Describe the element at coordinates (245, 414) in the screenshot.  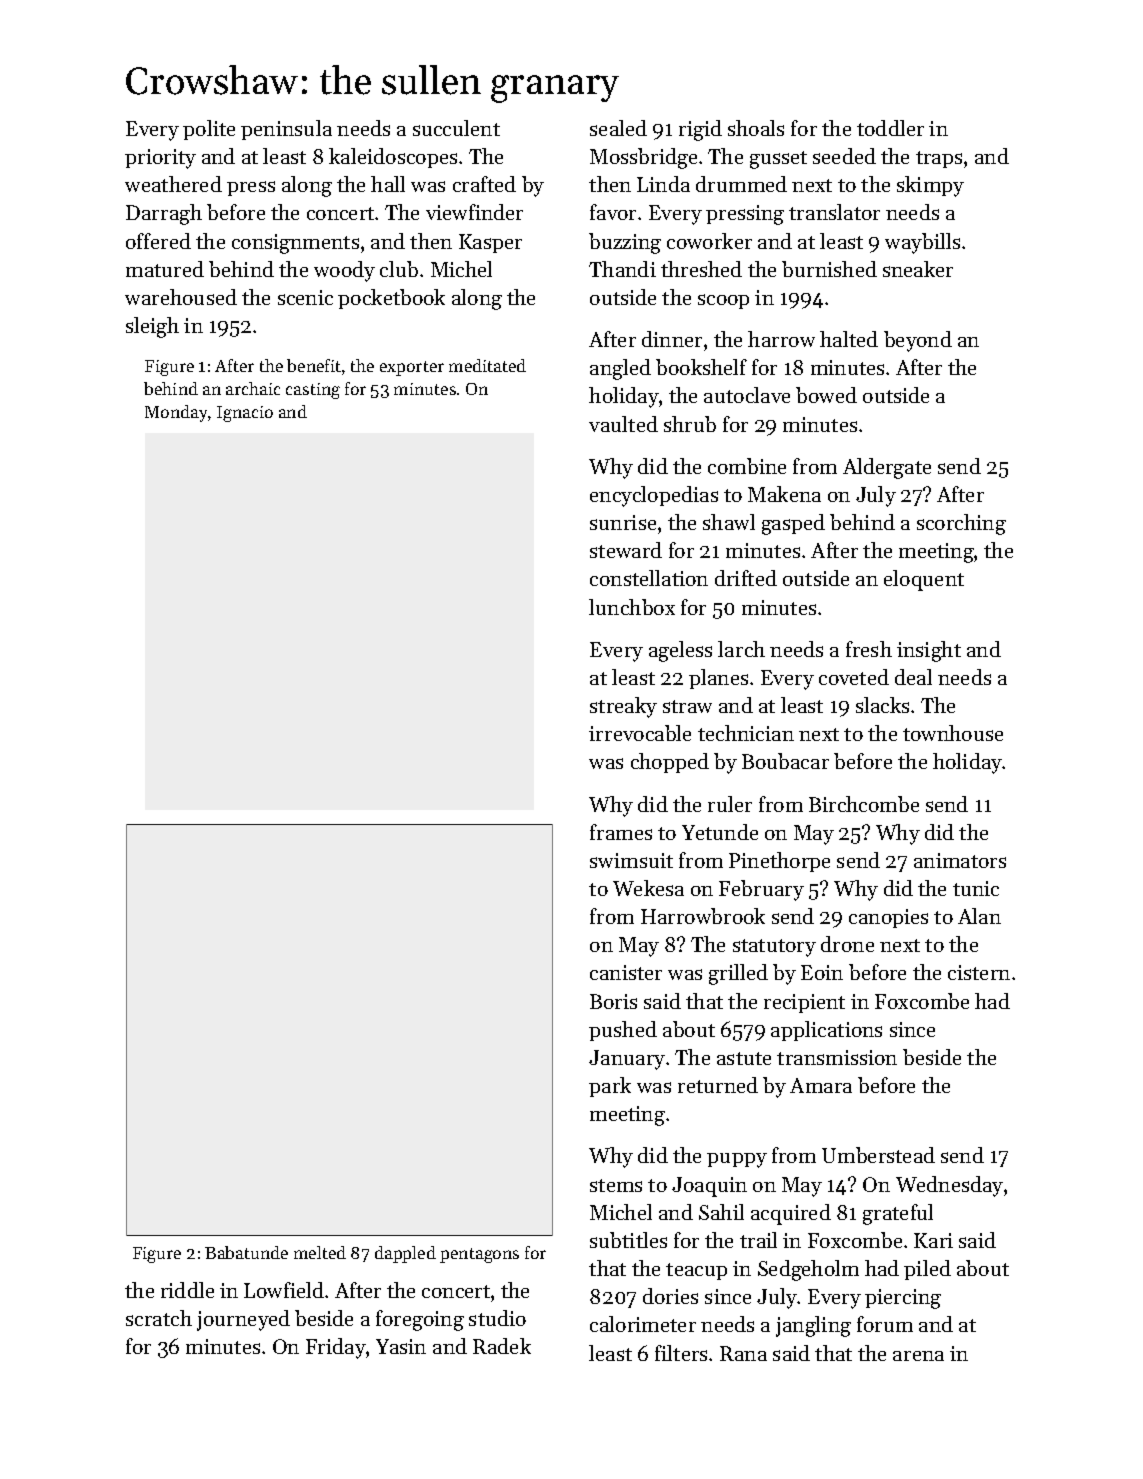
I see `Ignacio` at that location.
